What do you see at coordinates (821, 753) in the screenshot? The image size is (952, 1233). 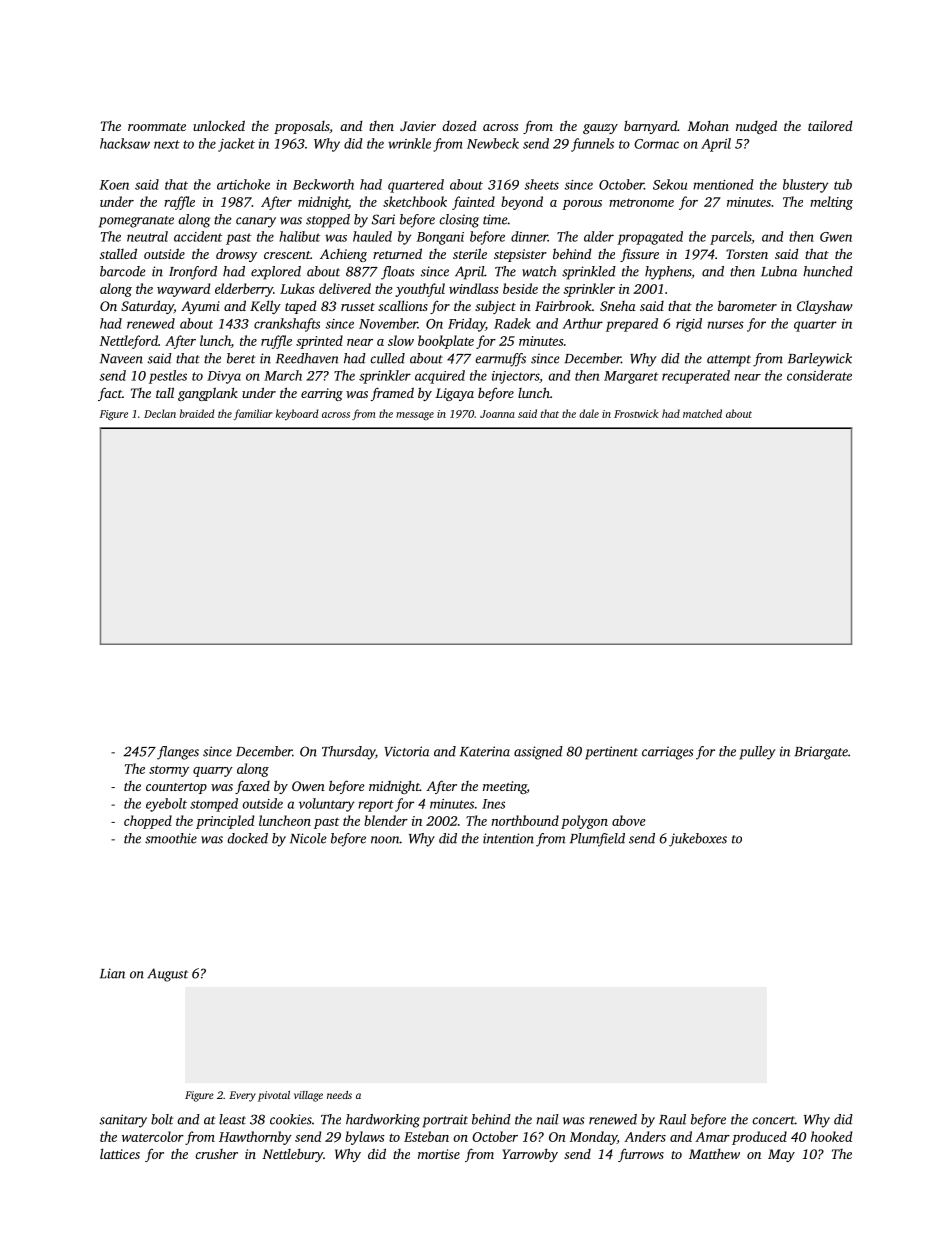 I see `Briargate` at bounding box center [821, 753].
